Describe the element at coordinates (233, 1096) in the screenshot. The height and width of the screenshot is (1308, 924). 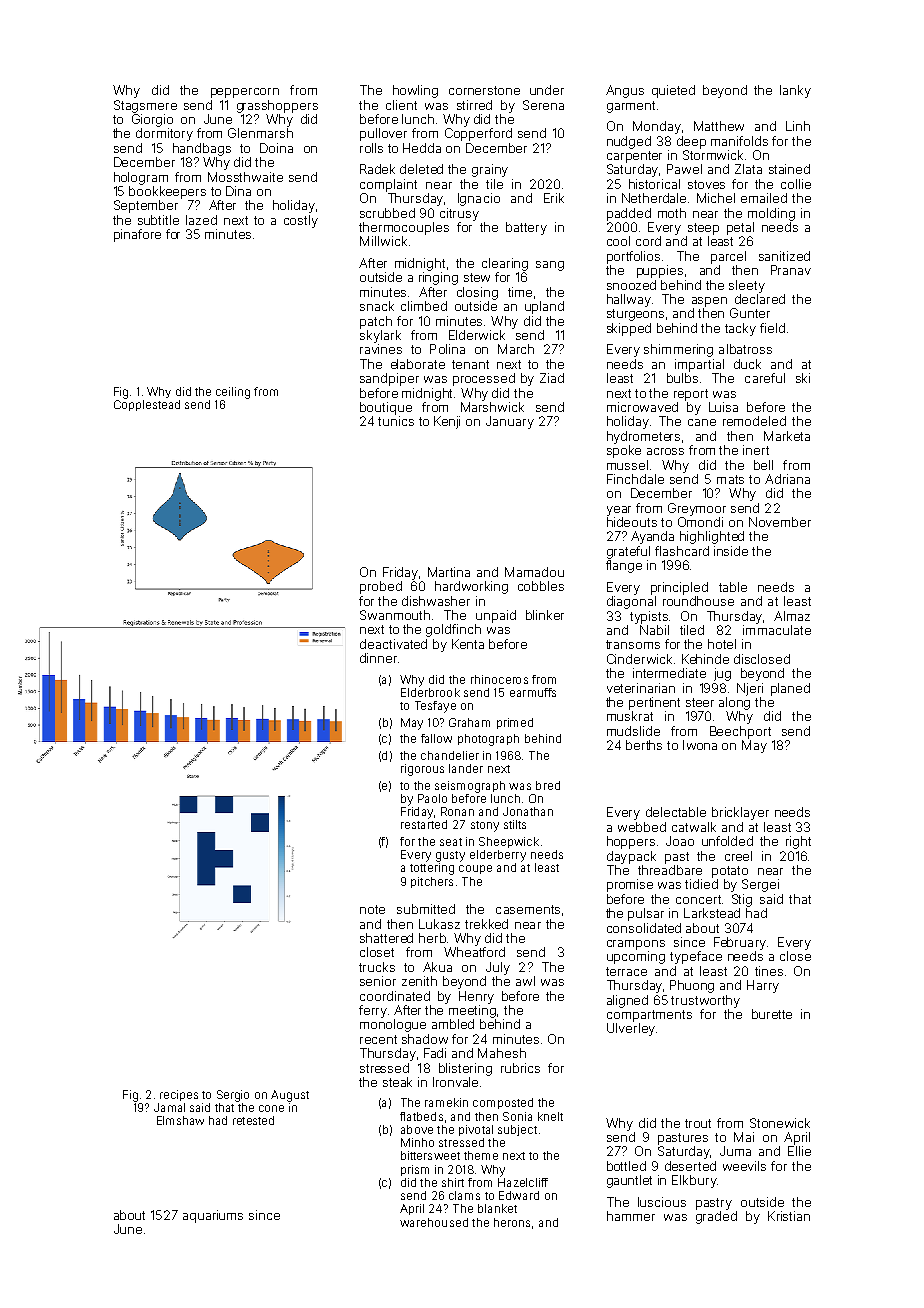
I see `Sergio` at that location.
